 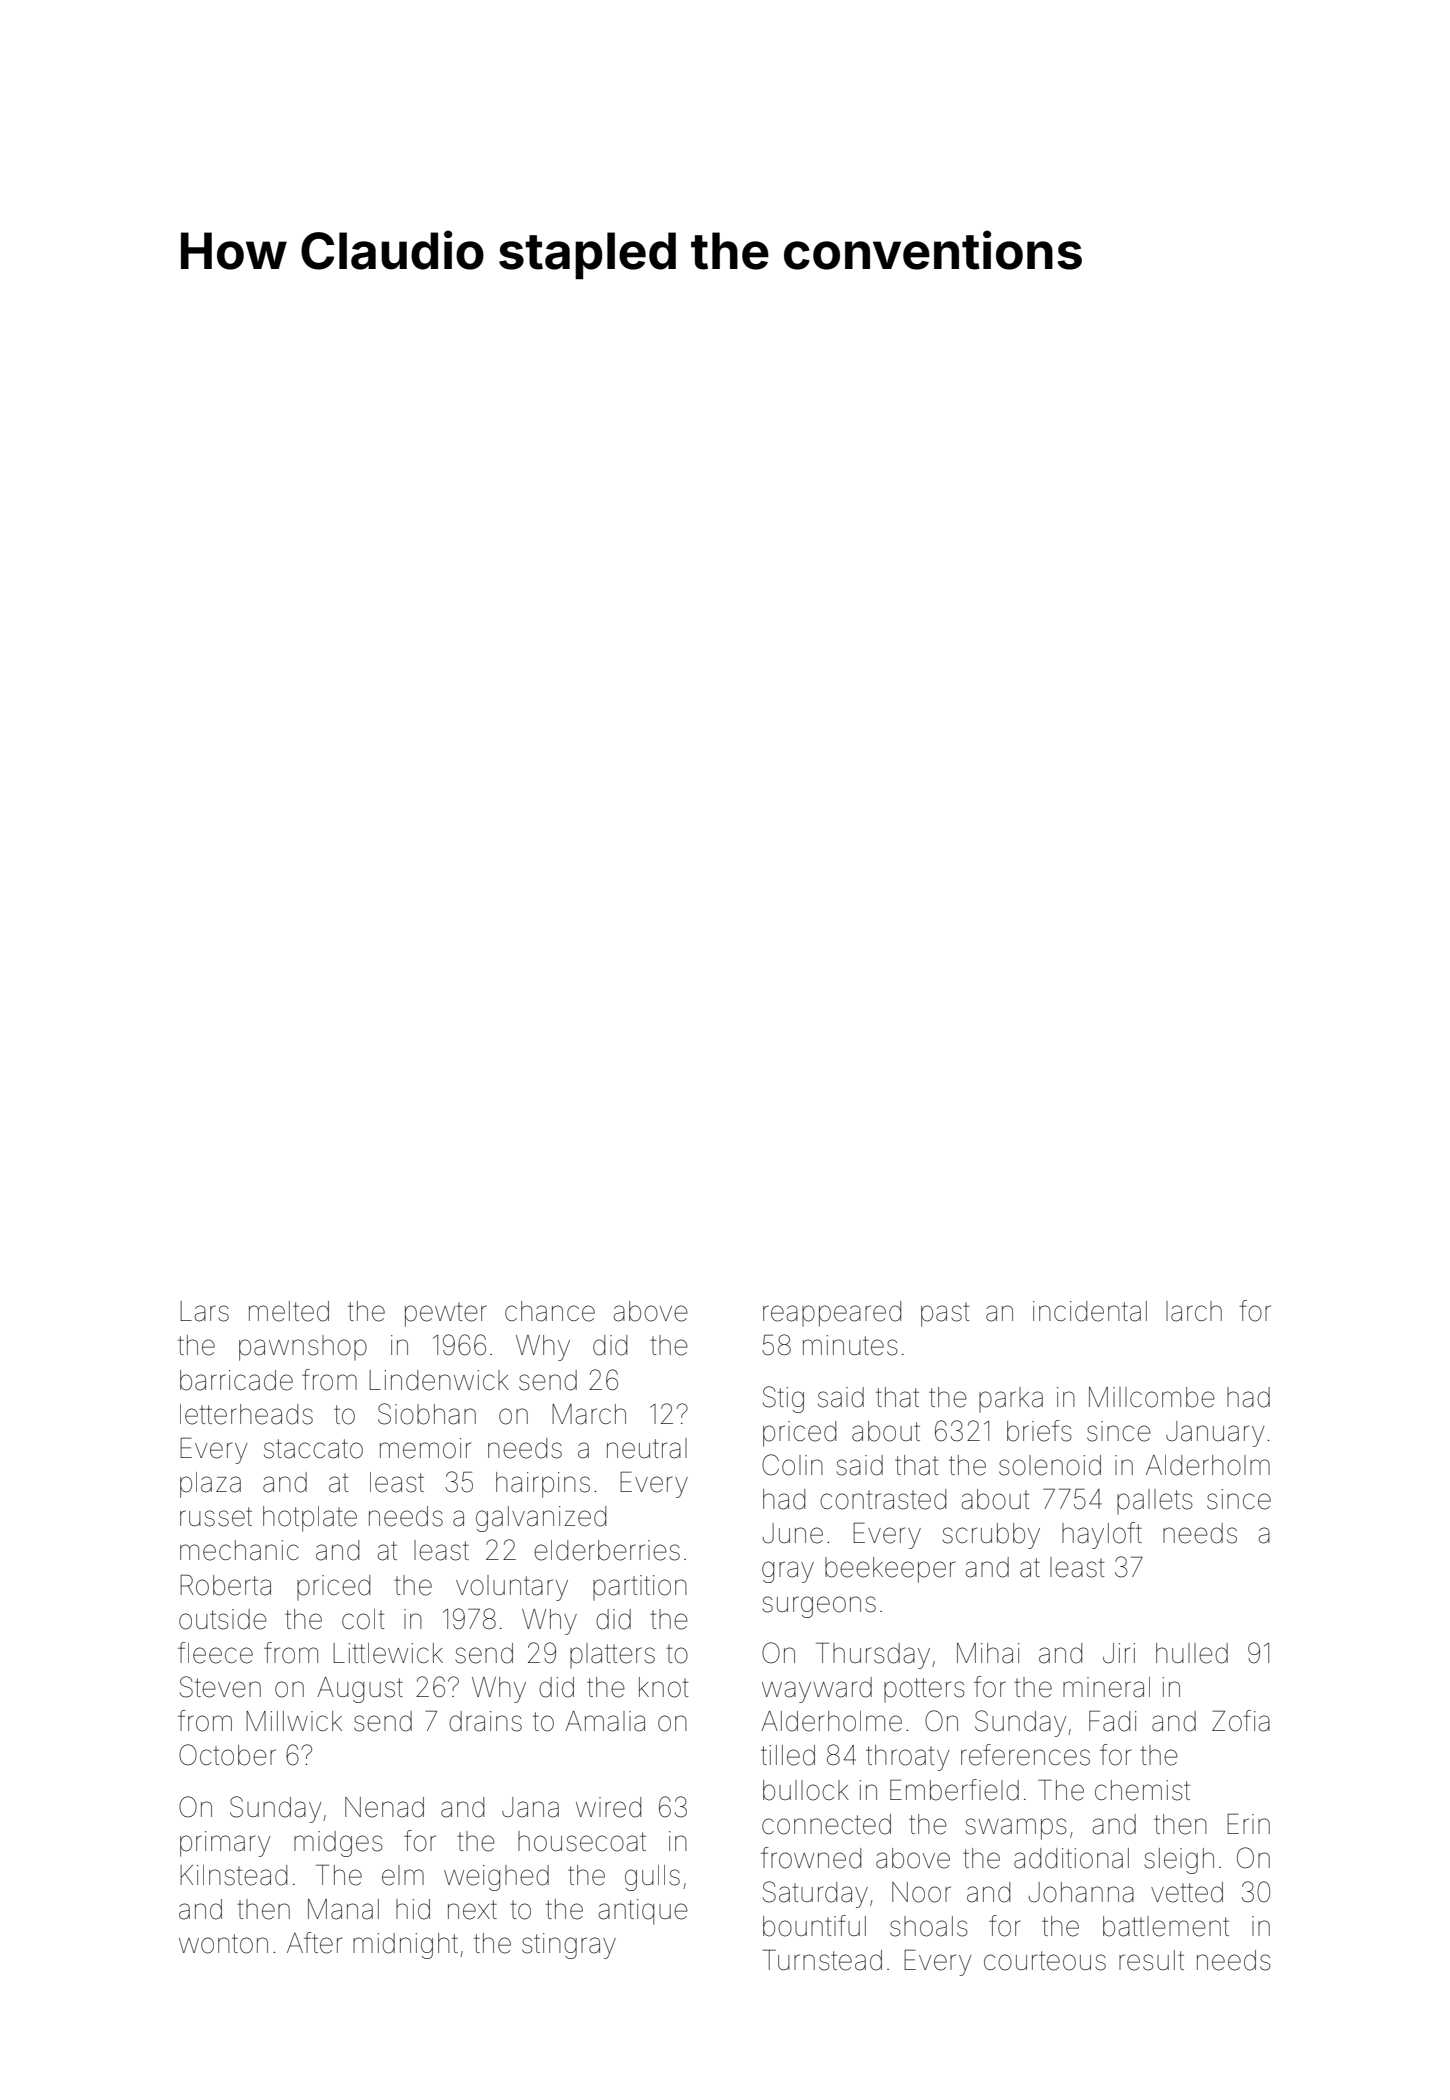 What do you see at coordinates (814, 1926) in the image?
I see `bountiful` at bounding box center [814, 1926].
